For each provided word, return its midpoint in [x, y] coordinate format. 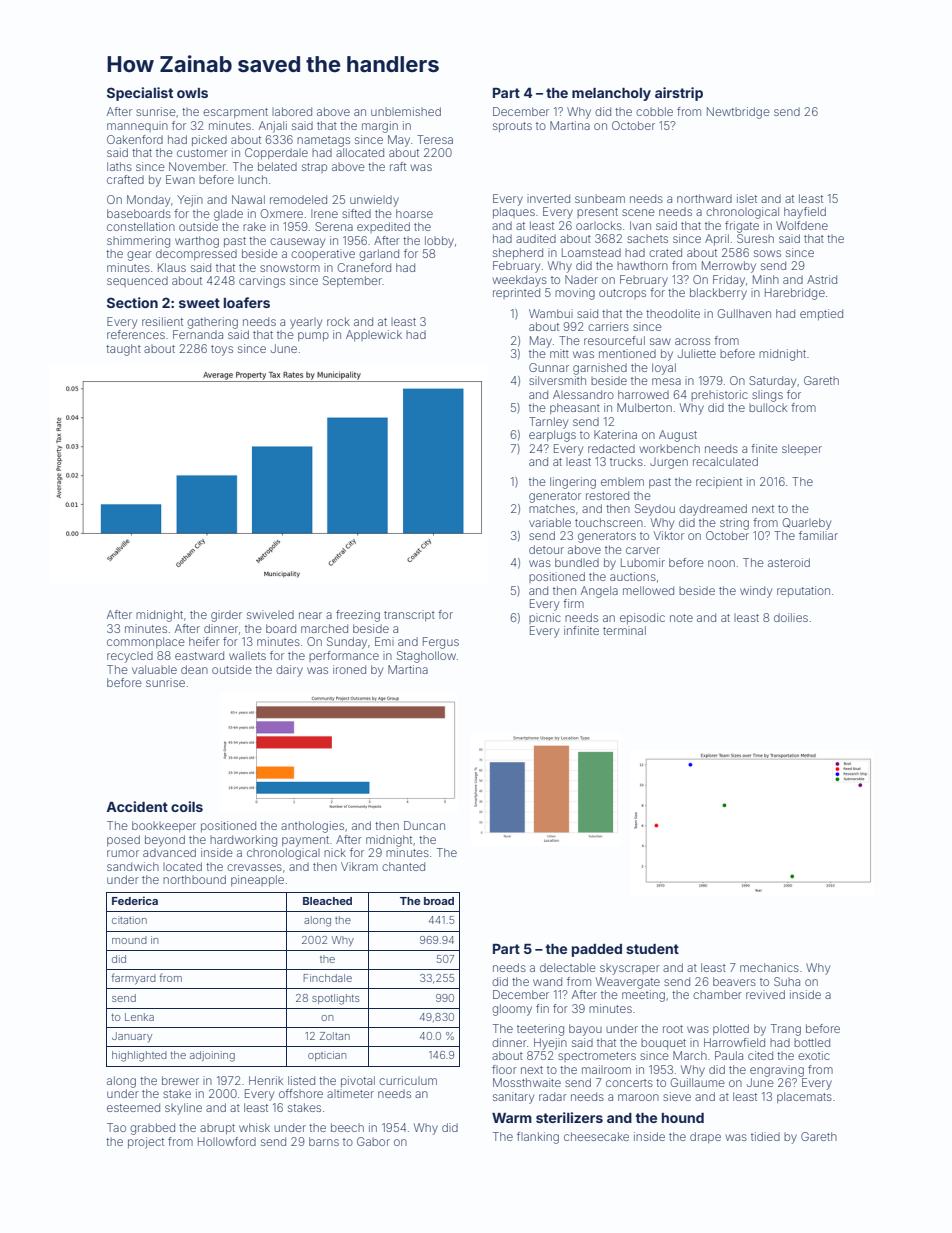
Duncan [424, 825]
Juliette [697, 353]
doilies [791, 617]
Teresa [435, 139]
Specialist [140, 94]
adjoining [212, 1056]
